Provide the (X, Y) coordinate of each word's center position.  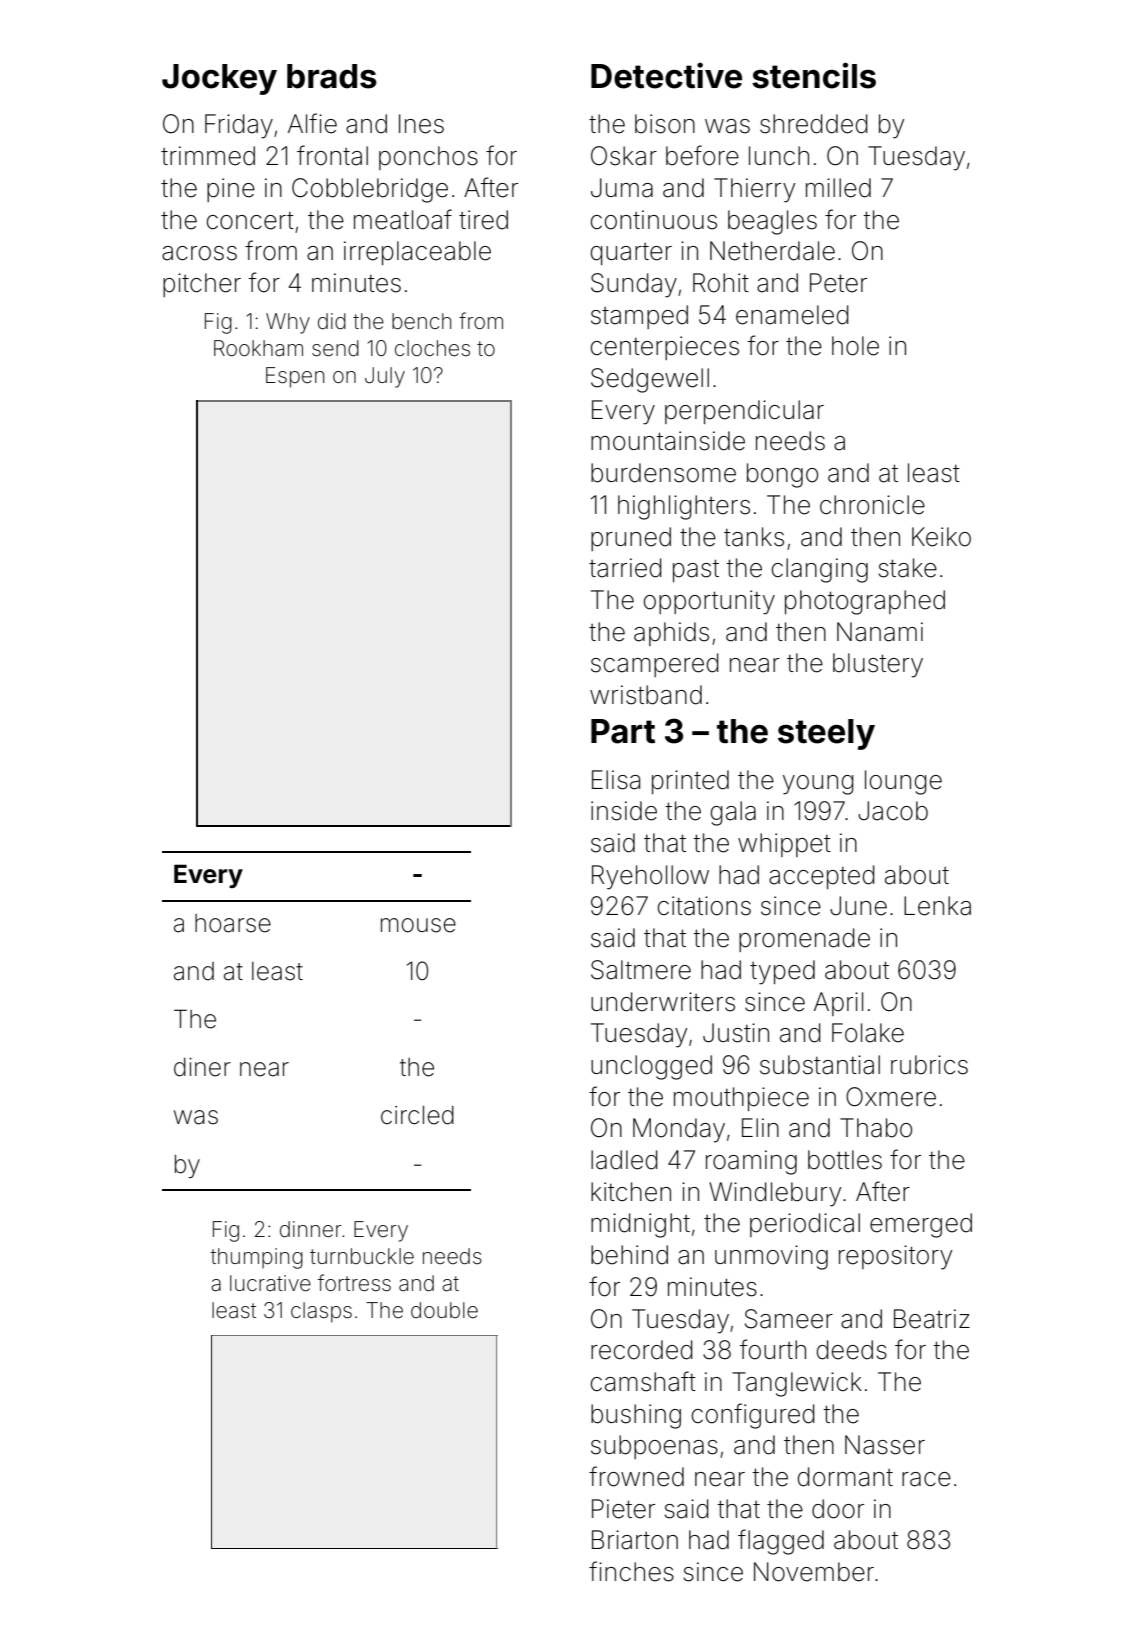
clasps (321, 1312)
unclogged (651, 1067)
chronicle (872, 505)
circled (417, 1115)
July (385, 377)
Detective (666, 75)
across (199, 253)
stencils (814, 75)
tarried (625, 568)
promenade (804, 940)
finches (631, 1571)
